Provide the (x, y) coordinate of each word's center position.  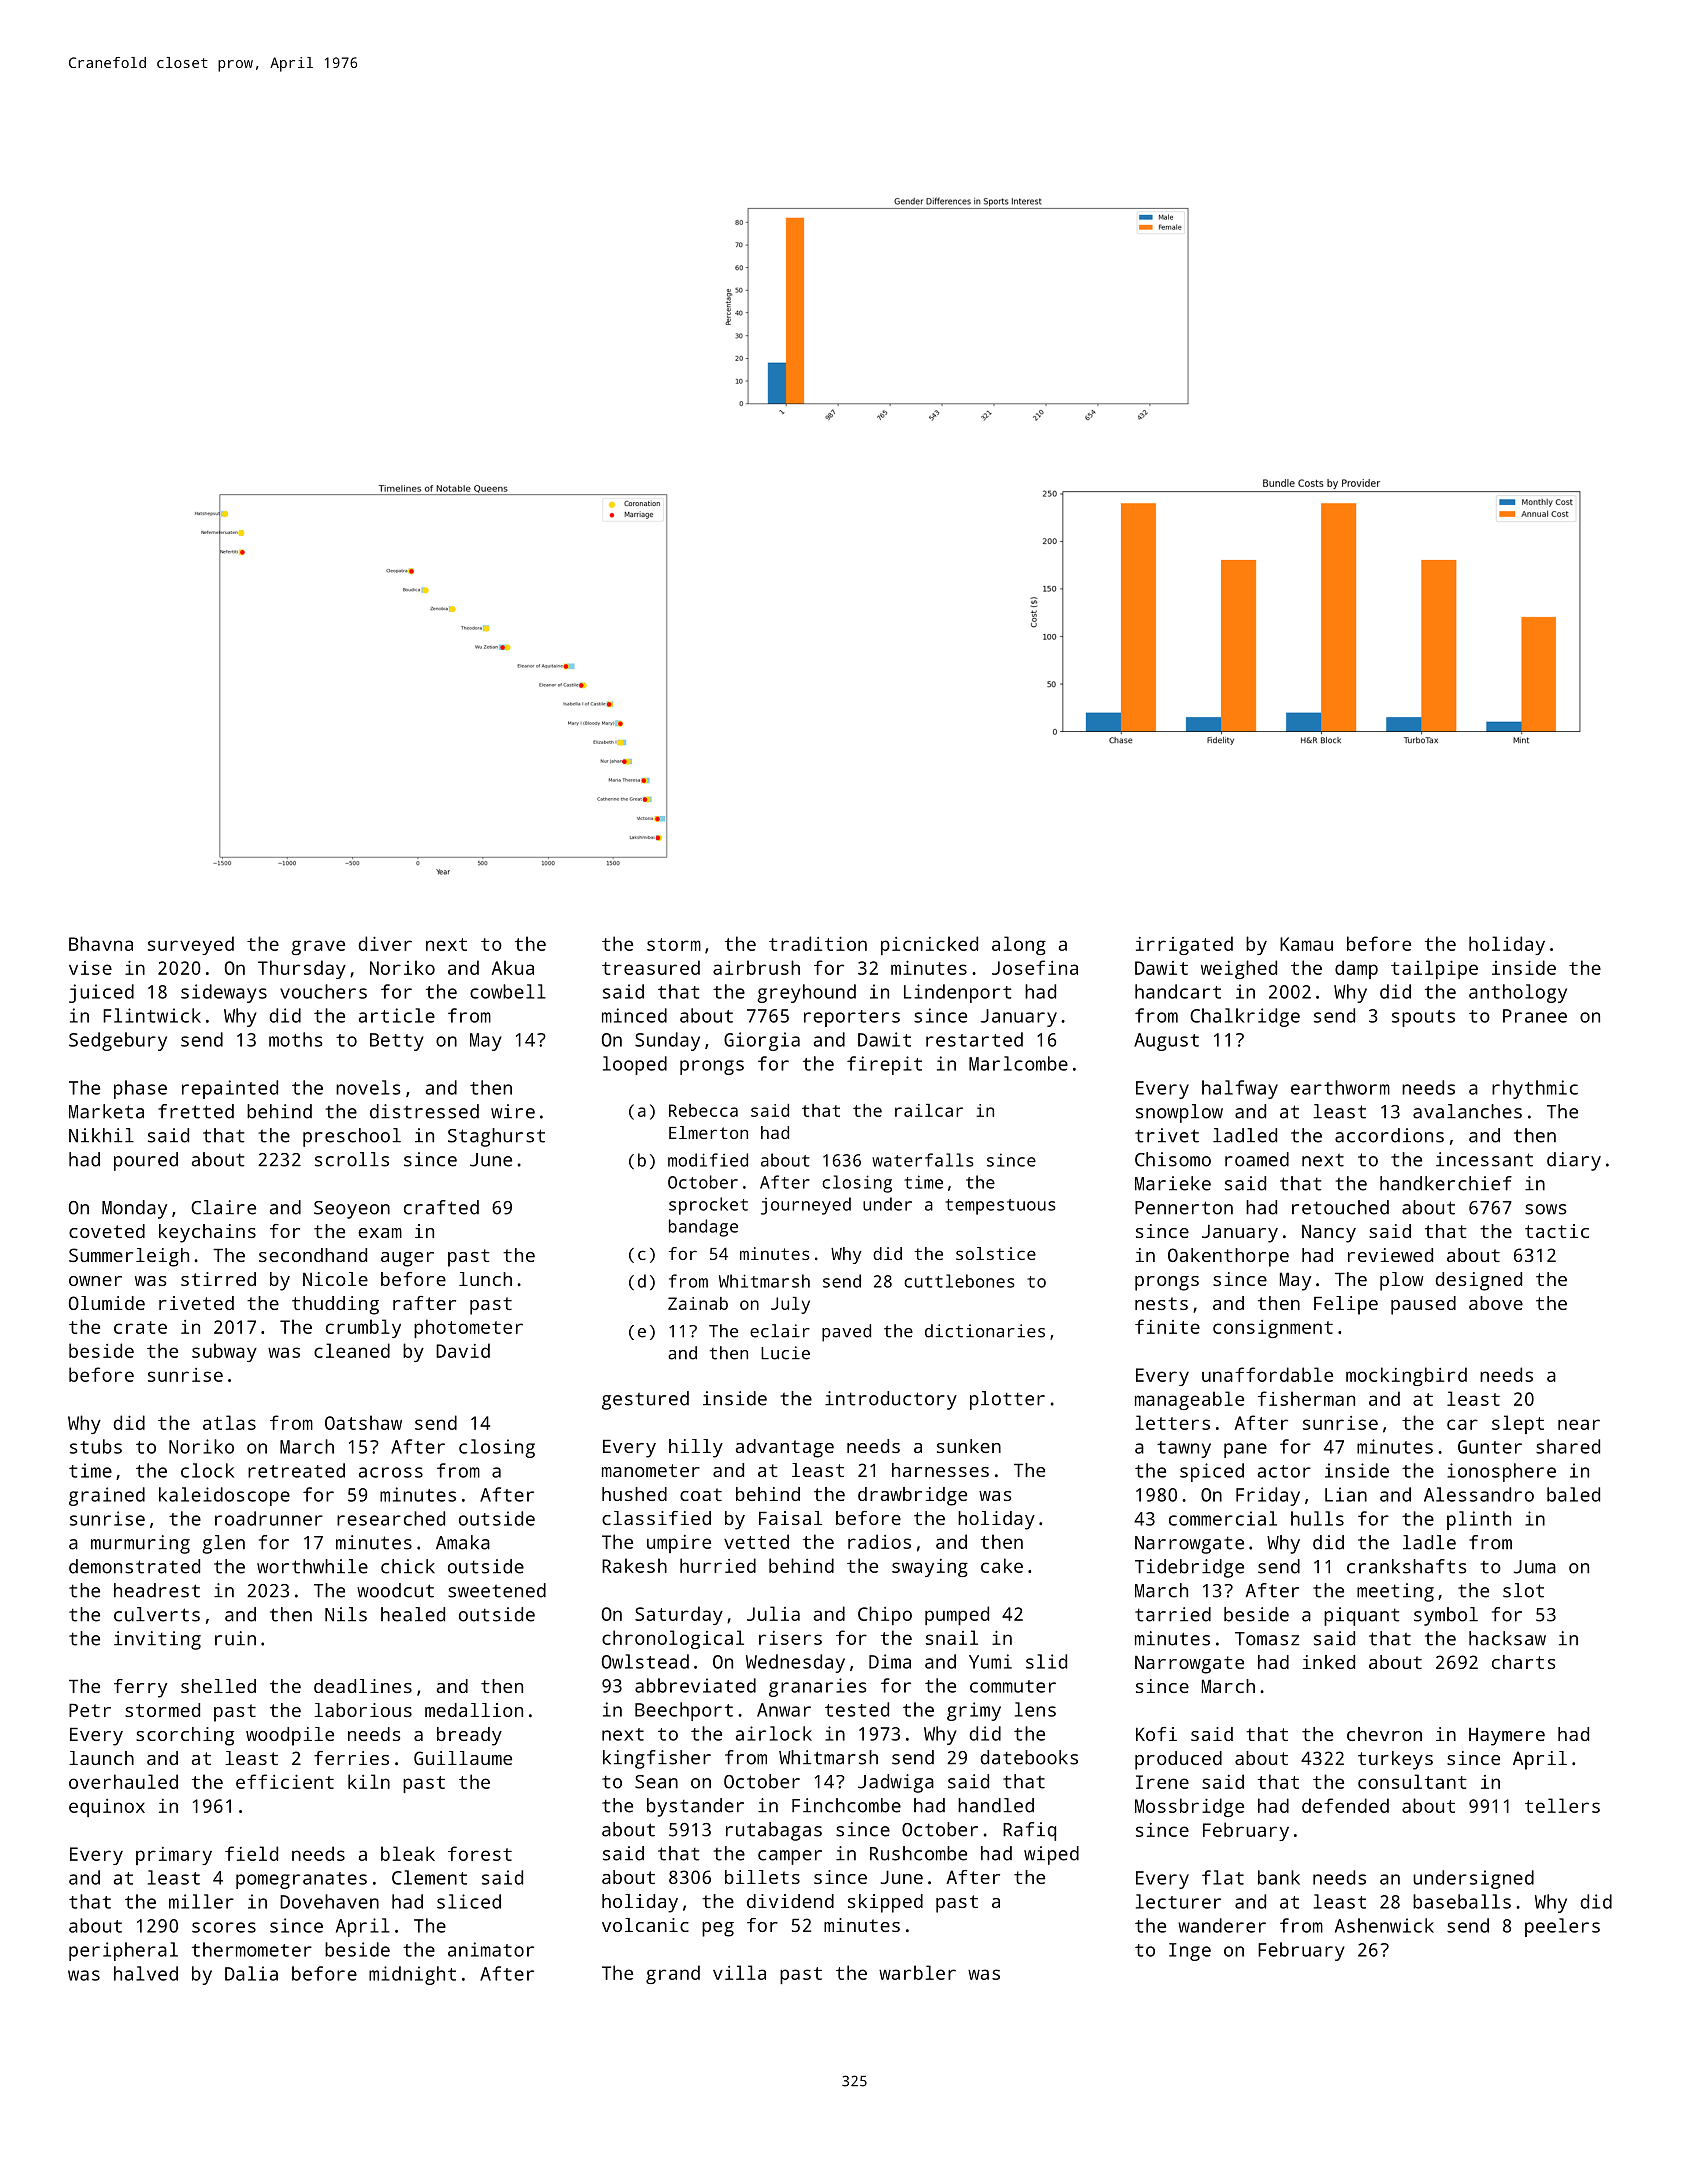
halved (146, 1973)
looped (635, 1065)
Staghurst (496, 1137)
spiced (1212, 1472)
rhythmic (1535, 1089)
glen (223, 1544)
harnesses (940, 1470)
